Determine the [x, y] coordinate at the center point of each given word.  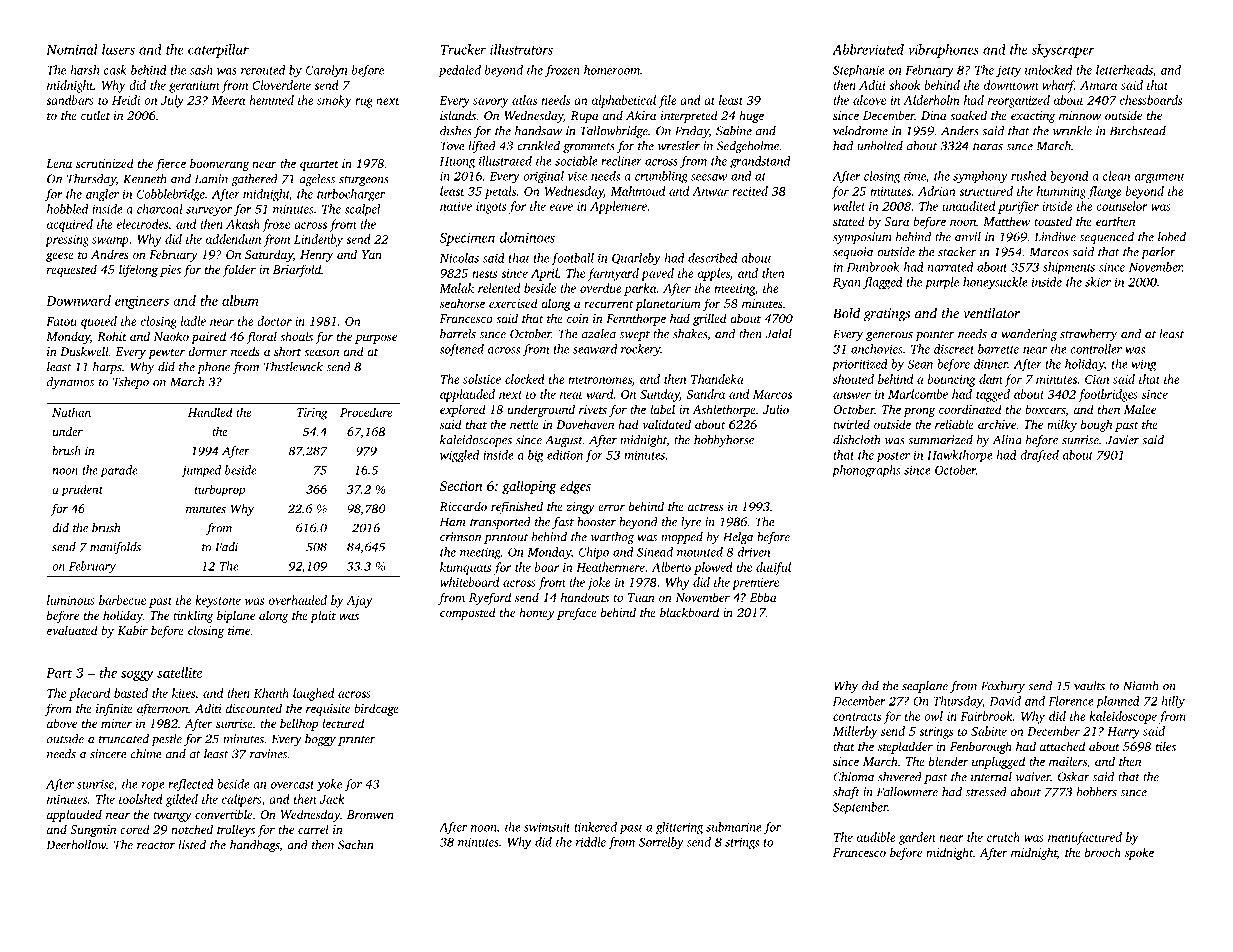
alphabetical [624, 101]
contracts [857, 717]
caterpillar [218, 51]
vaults [1089, 686]
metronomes [600, 380]
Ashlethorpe [724, 410]
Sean [920, 364]
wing [1144, 365]
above [62, 723]
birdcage [376, 709]
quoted [99, 322]
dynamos [70, 383]
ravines [268, 754]
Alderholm [931, 100]
